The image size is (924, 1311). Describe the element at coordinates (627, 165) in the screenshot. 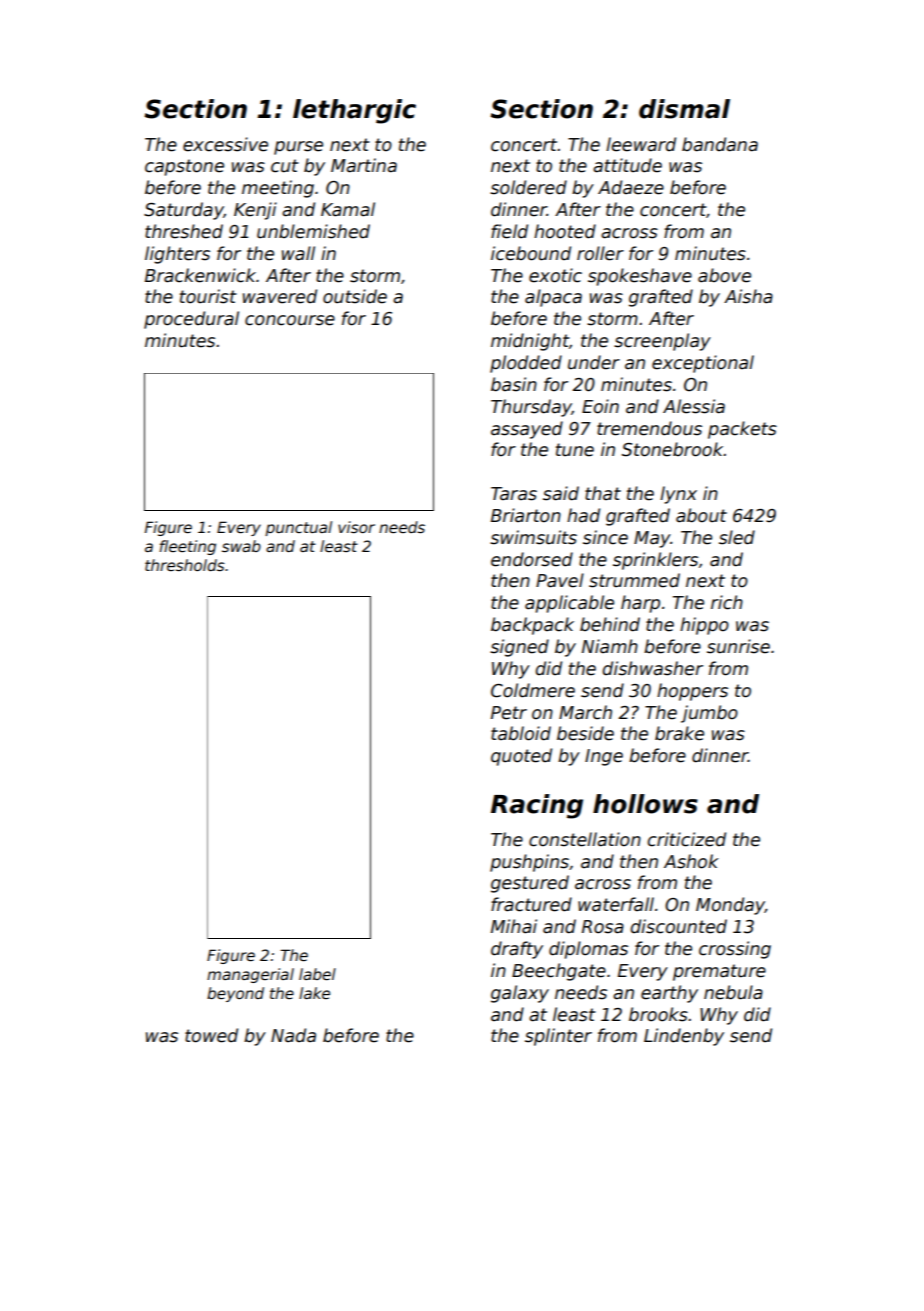

I see `attitude` at that location.
